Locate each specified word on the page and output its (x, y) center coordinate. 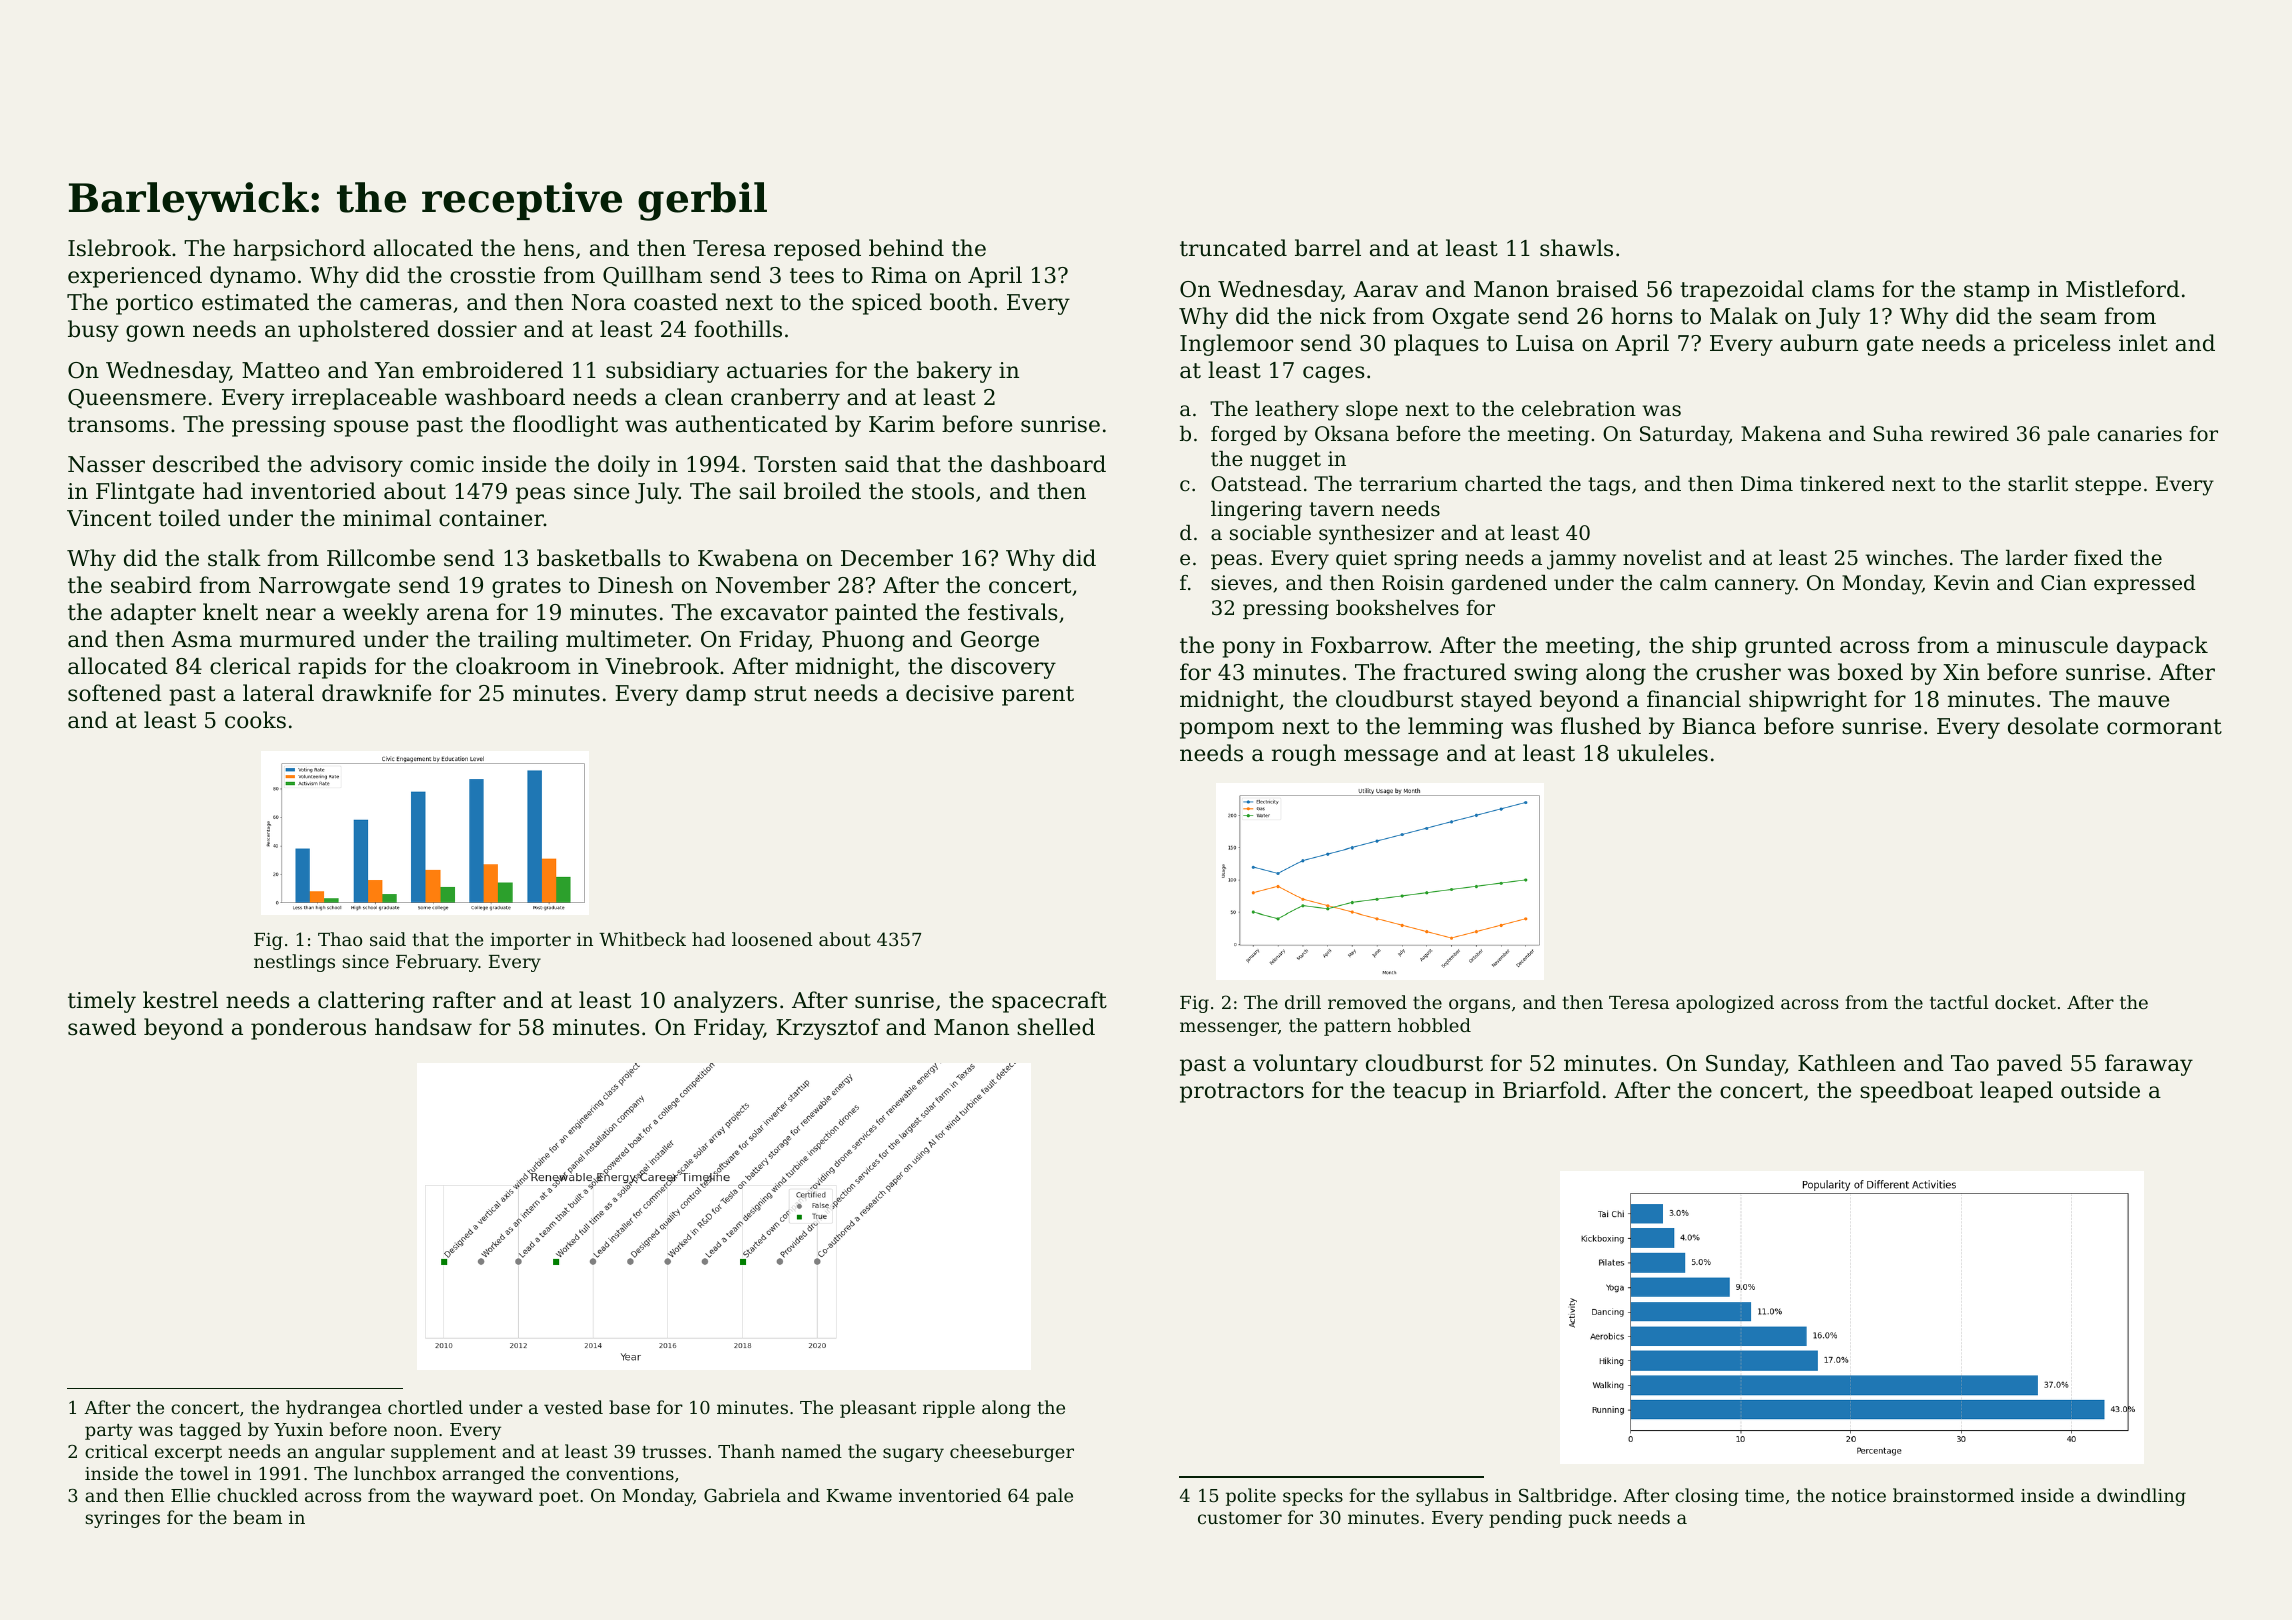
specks (1313, 1497)
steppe (2108, 486)
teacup (1429, 1093)
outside (2100, 1090)
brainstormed (1953, 1495)
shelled (1056, 1027)
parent (1038, 696)
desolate (2053, 726)
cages (1333, 374)
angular (350, 1453)
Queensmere (137, 399)
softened (115, 693)
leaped (2016, 1092)
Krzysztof (828, 1029)
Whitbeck (642, 939)
